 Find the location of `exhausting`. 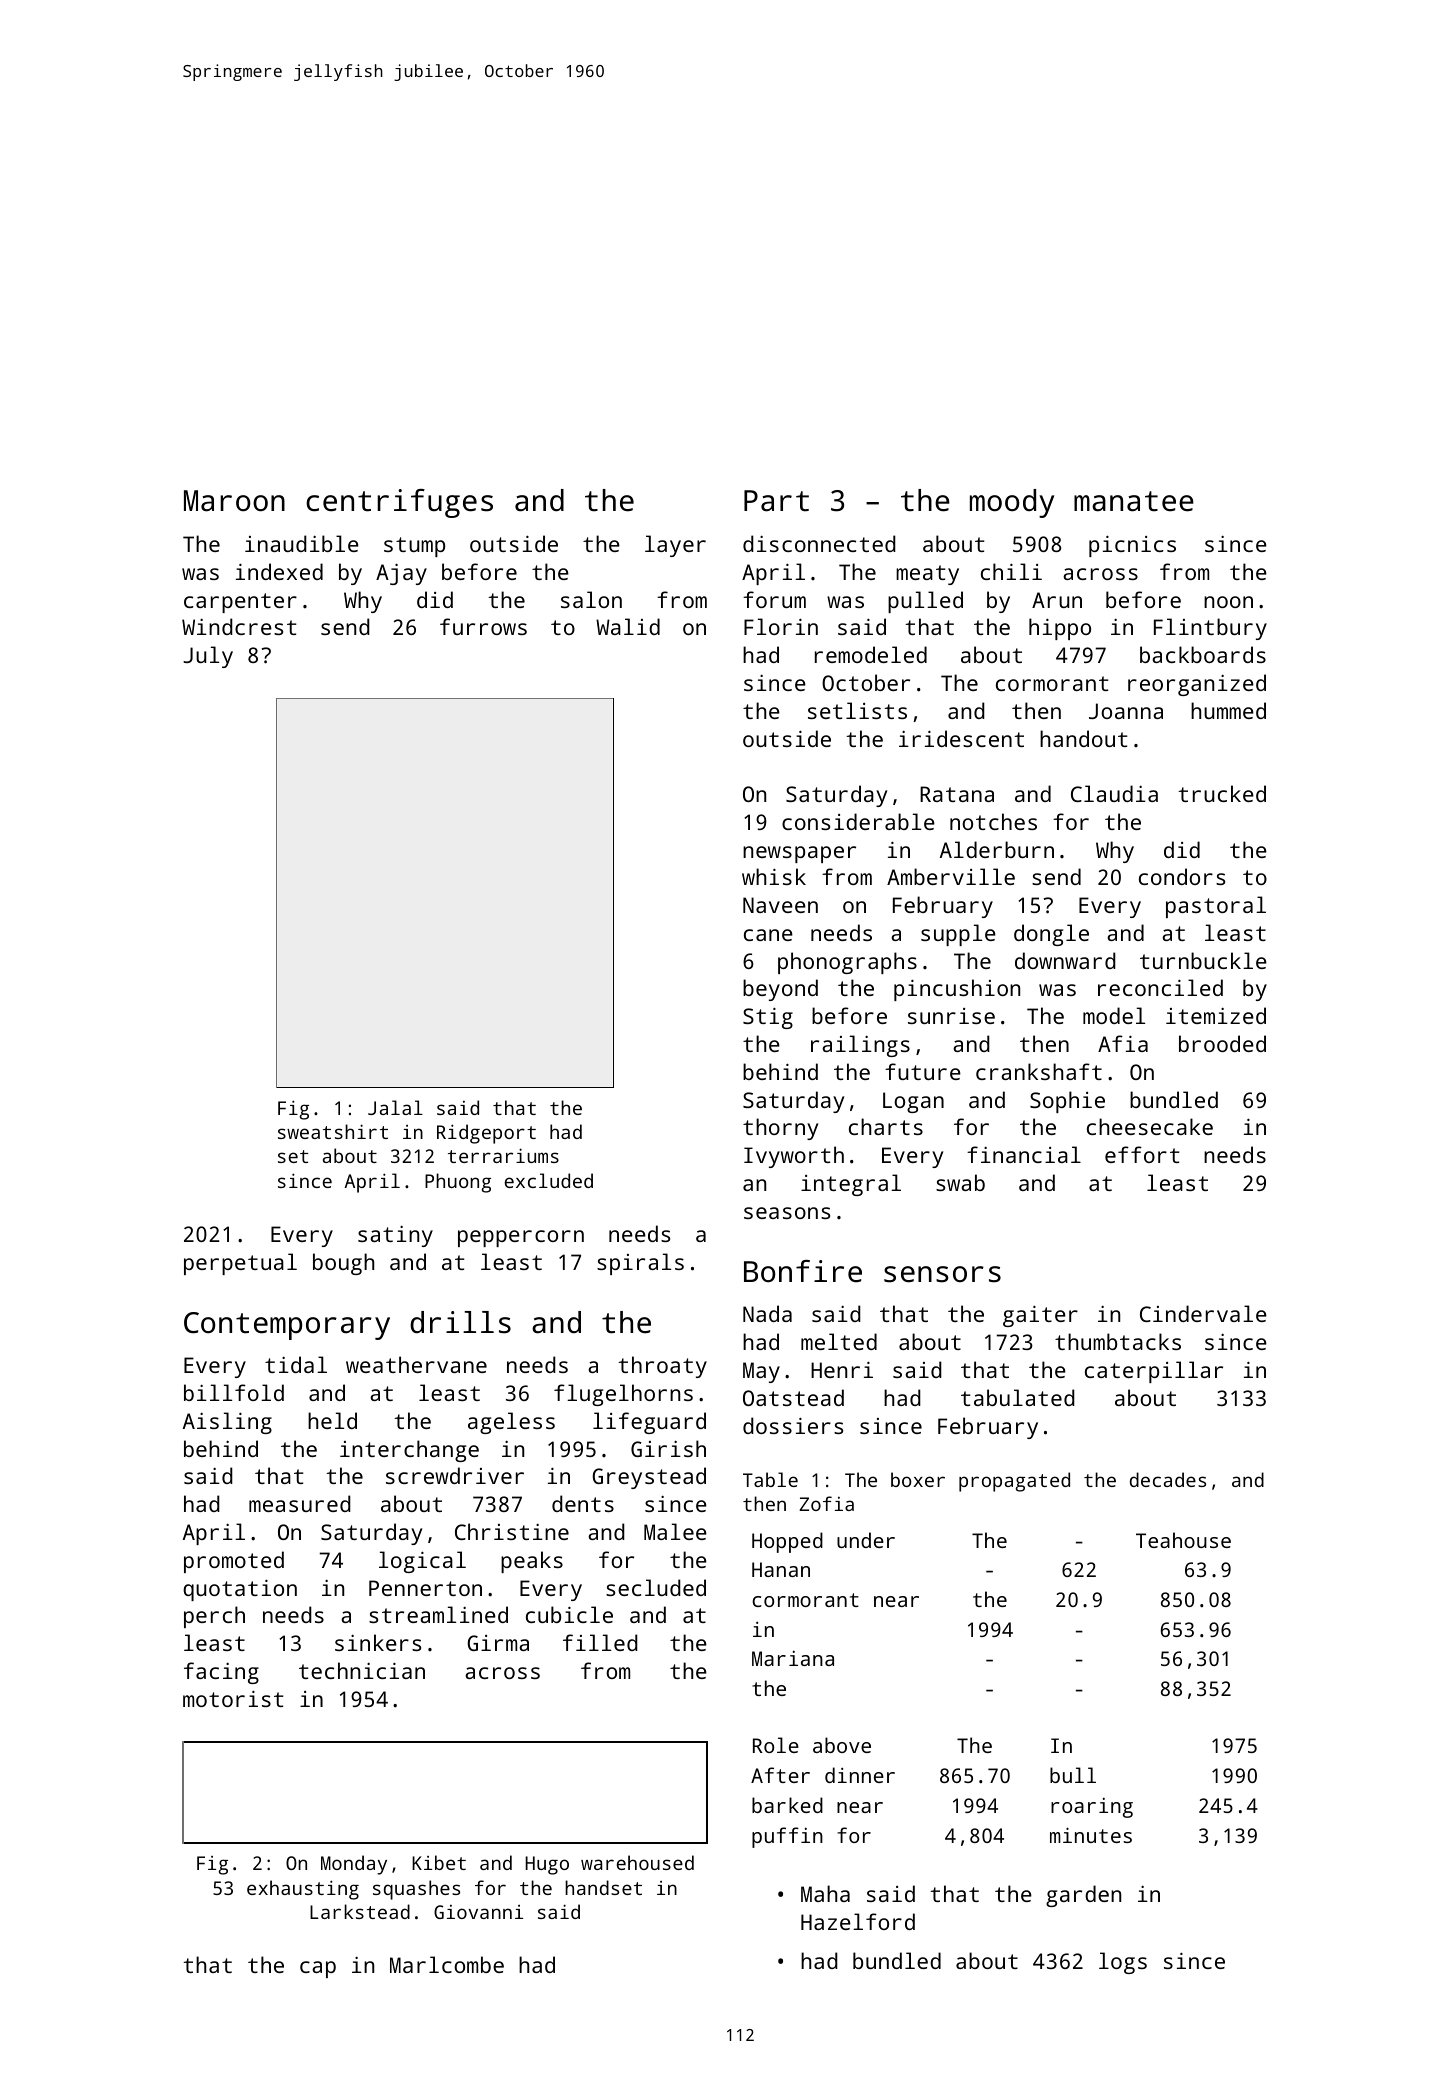

exhausting is located at coordinates (303, 1890).
